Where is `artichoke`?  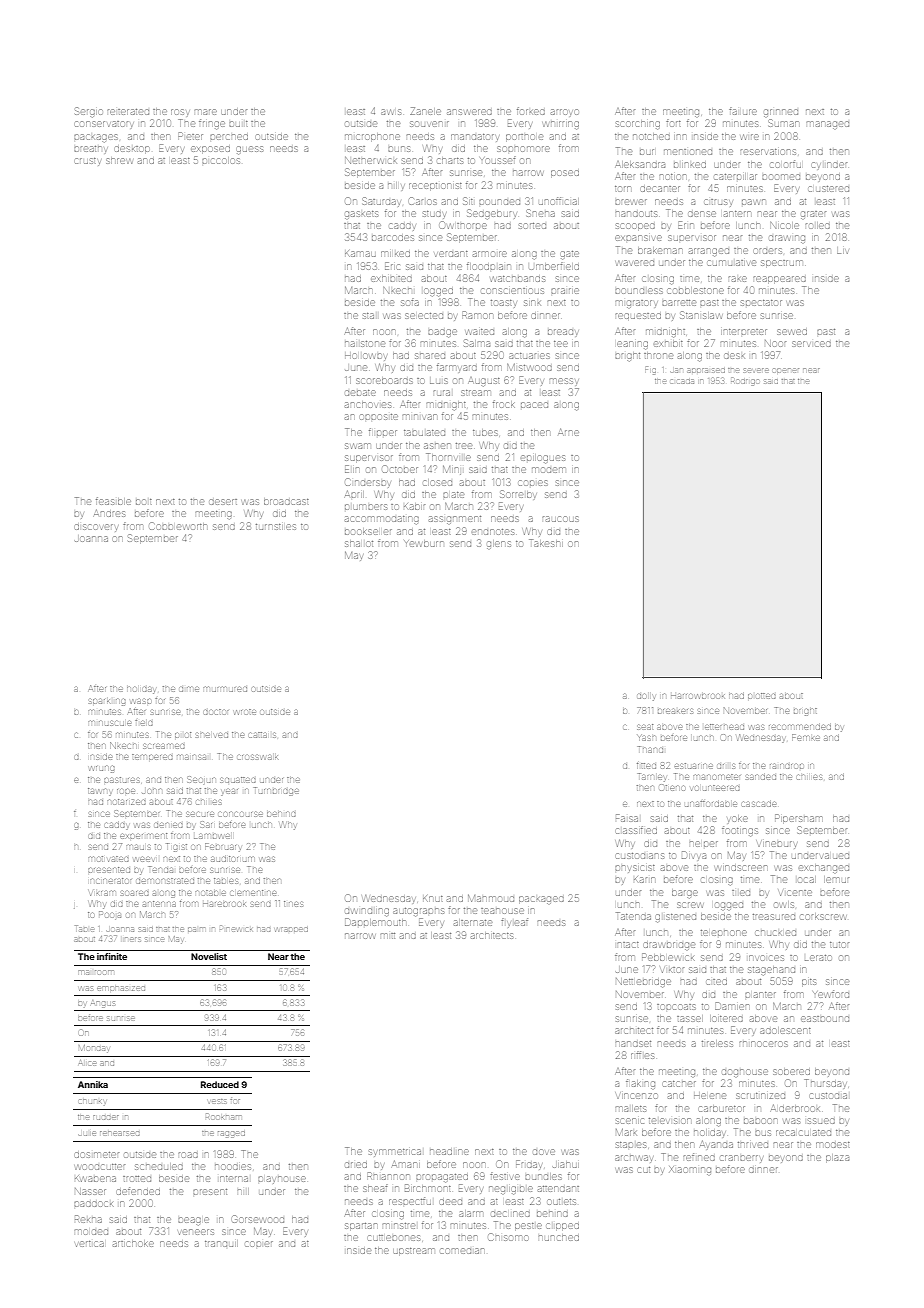
artichoke is located at coordinates (133, 1243).
